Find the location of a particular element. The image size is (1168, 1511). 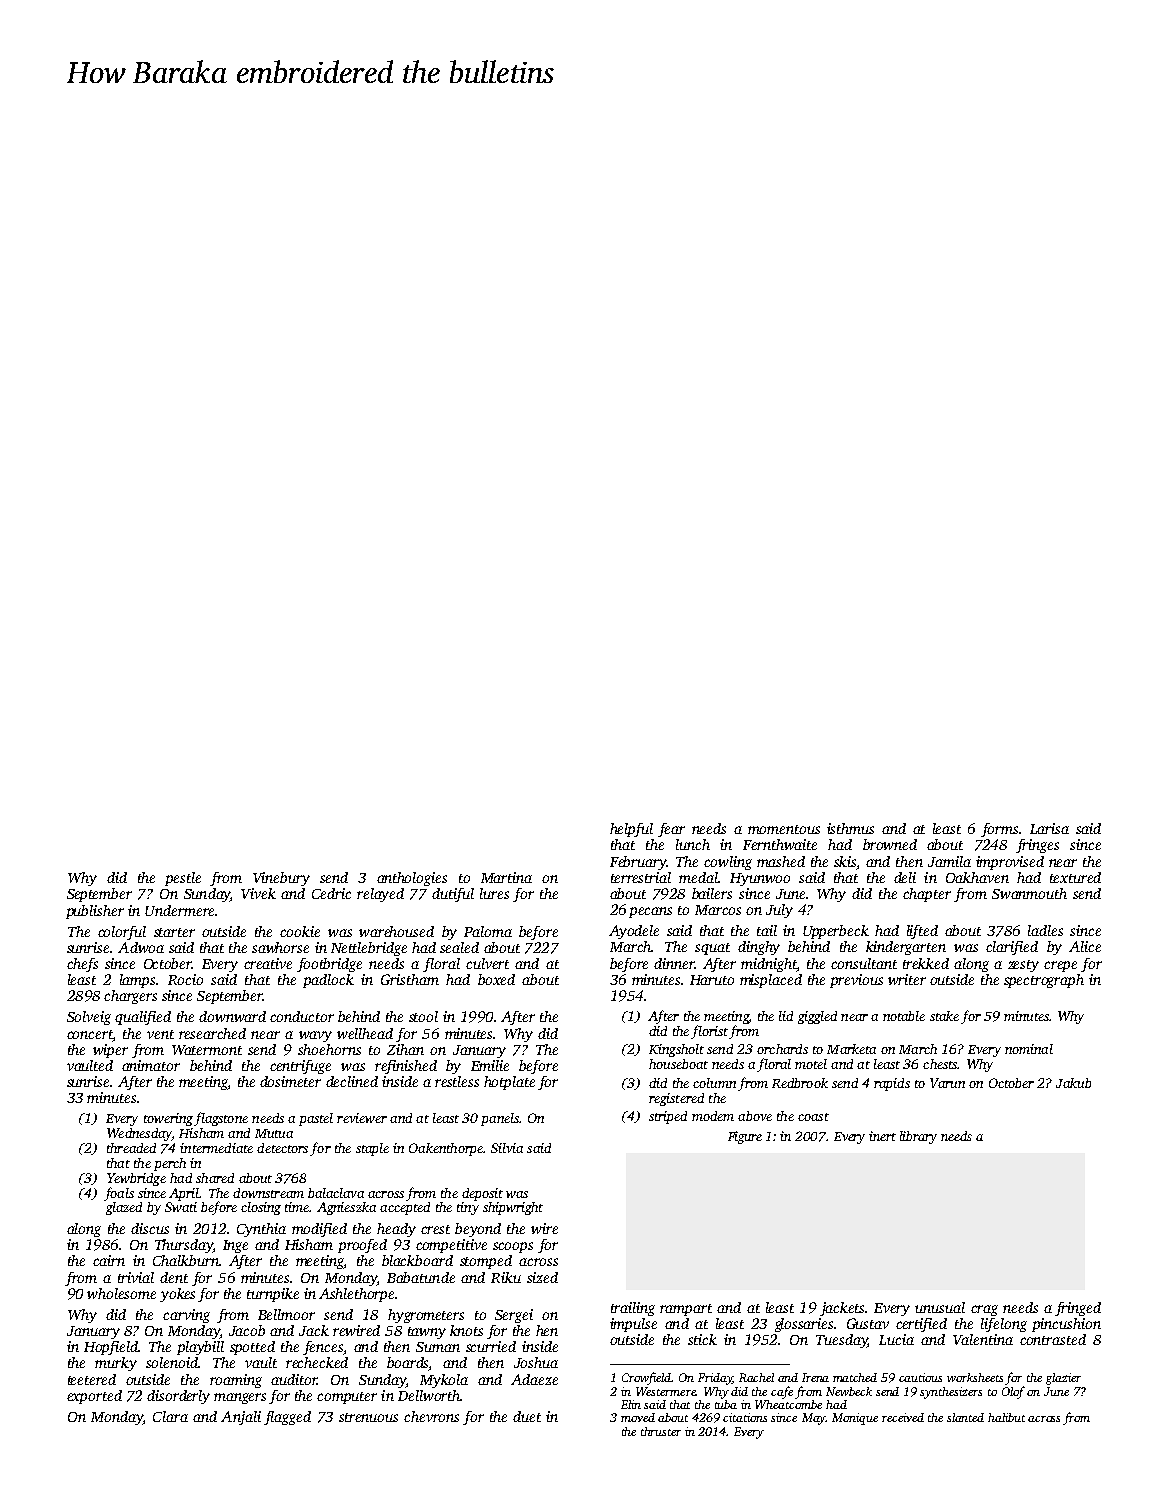

Oakenthorpe is located at coordinates (446, 1149).
